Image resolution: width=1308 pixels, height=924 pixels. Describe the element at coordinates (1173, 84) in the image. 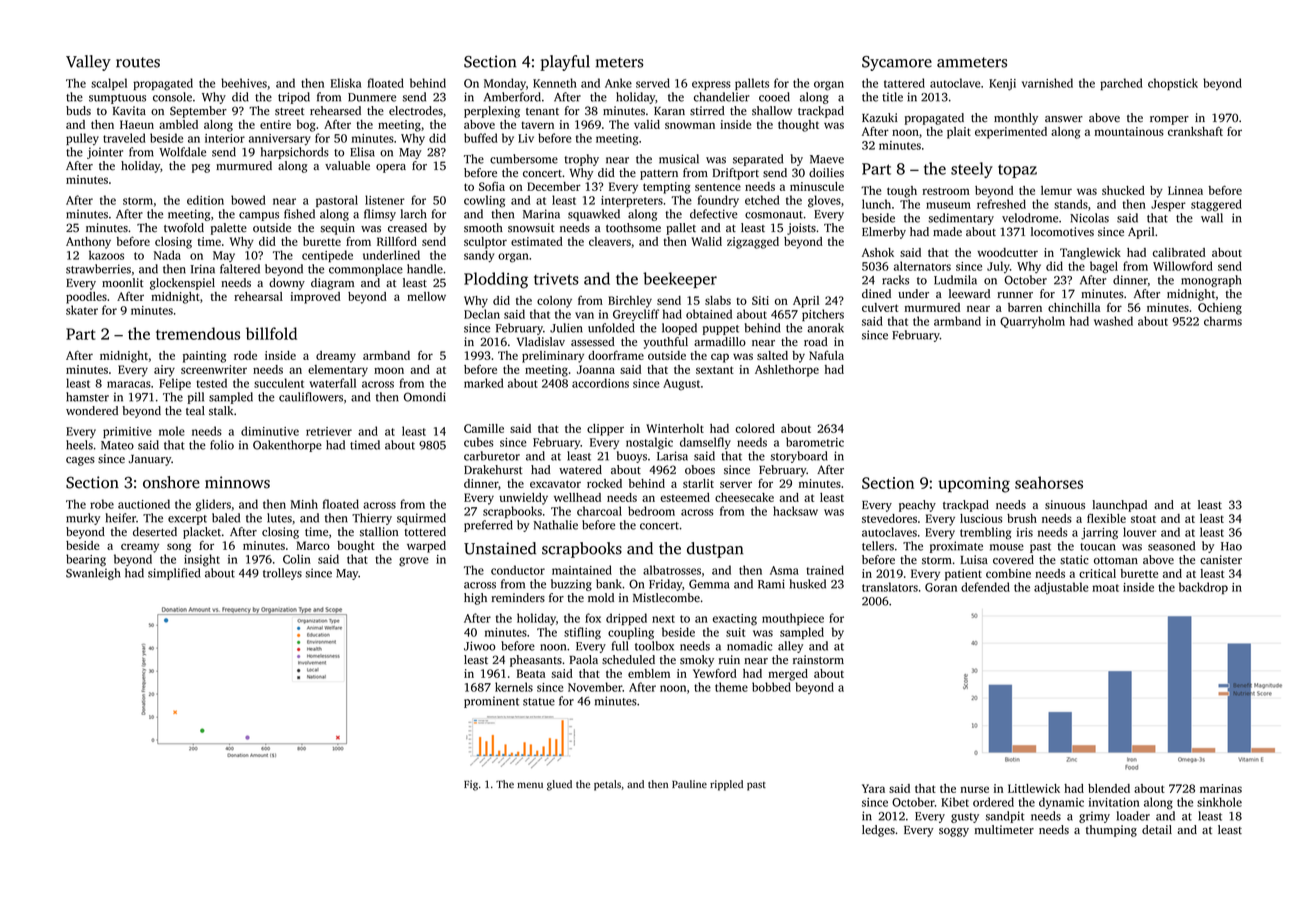

I see `chopstick` at that location.
